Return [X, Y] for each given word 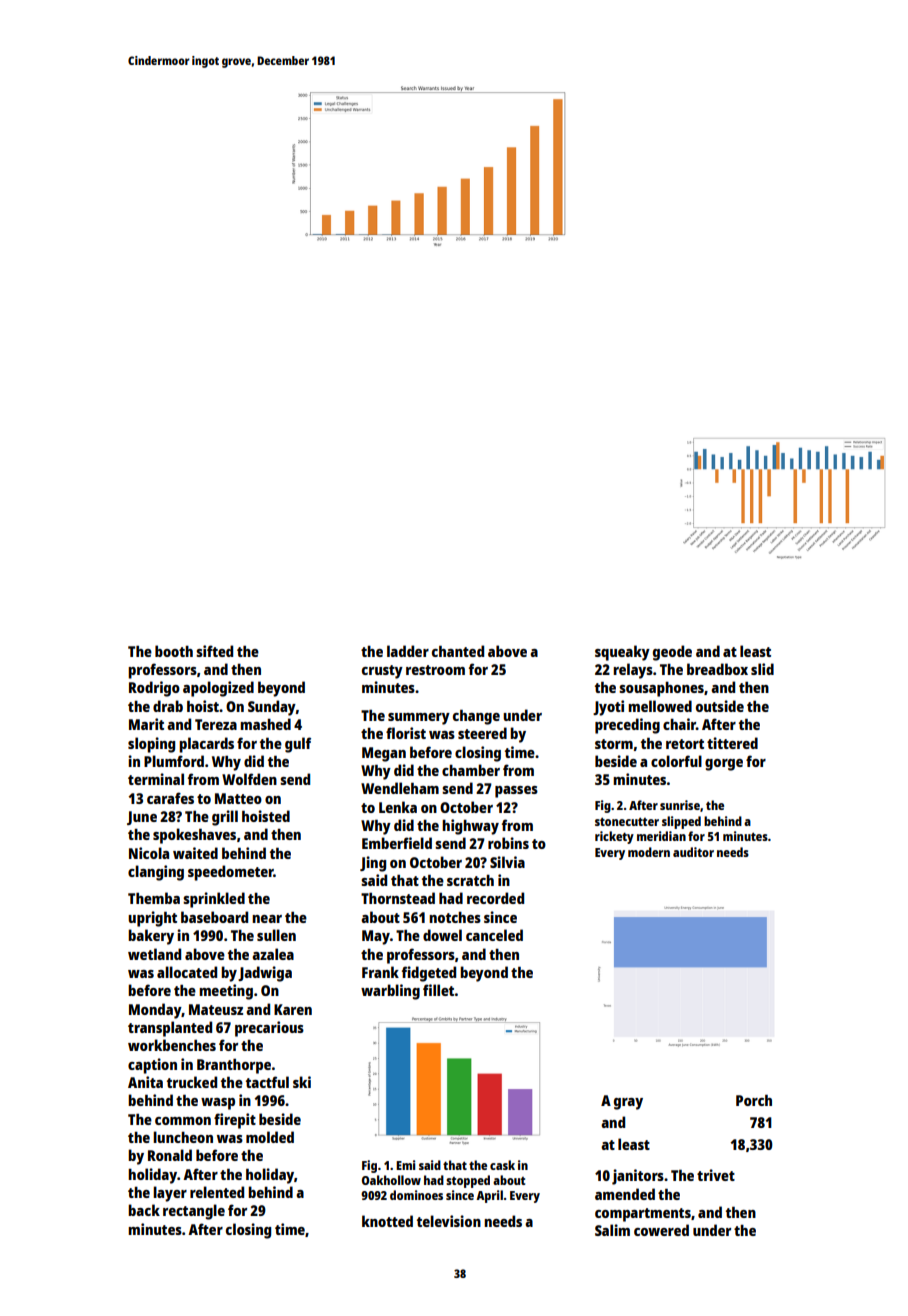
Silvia [507, 862]
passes [516, 792]
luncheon [183, 1137]
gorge [724, 765]
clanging [156, 873]
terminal [156, 779]
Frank [380, 972]
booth [174, 651]
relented [217, 1192]
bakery [151, 937]
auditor [693, 852]
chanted [458, 651]
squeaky [622, 653]
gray [628, 1104]
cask [502, 1165]
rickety [614, 837]
